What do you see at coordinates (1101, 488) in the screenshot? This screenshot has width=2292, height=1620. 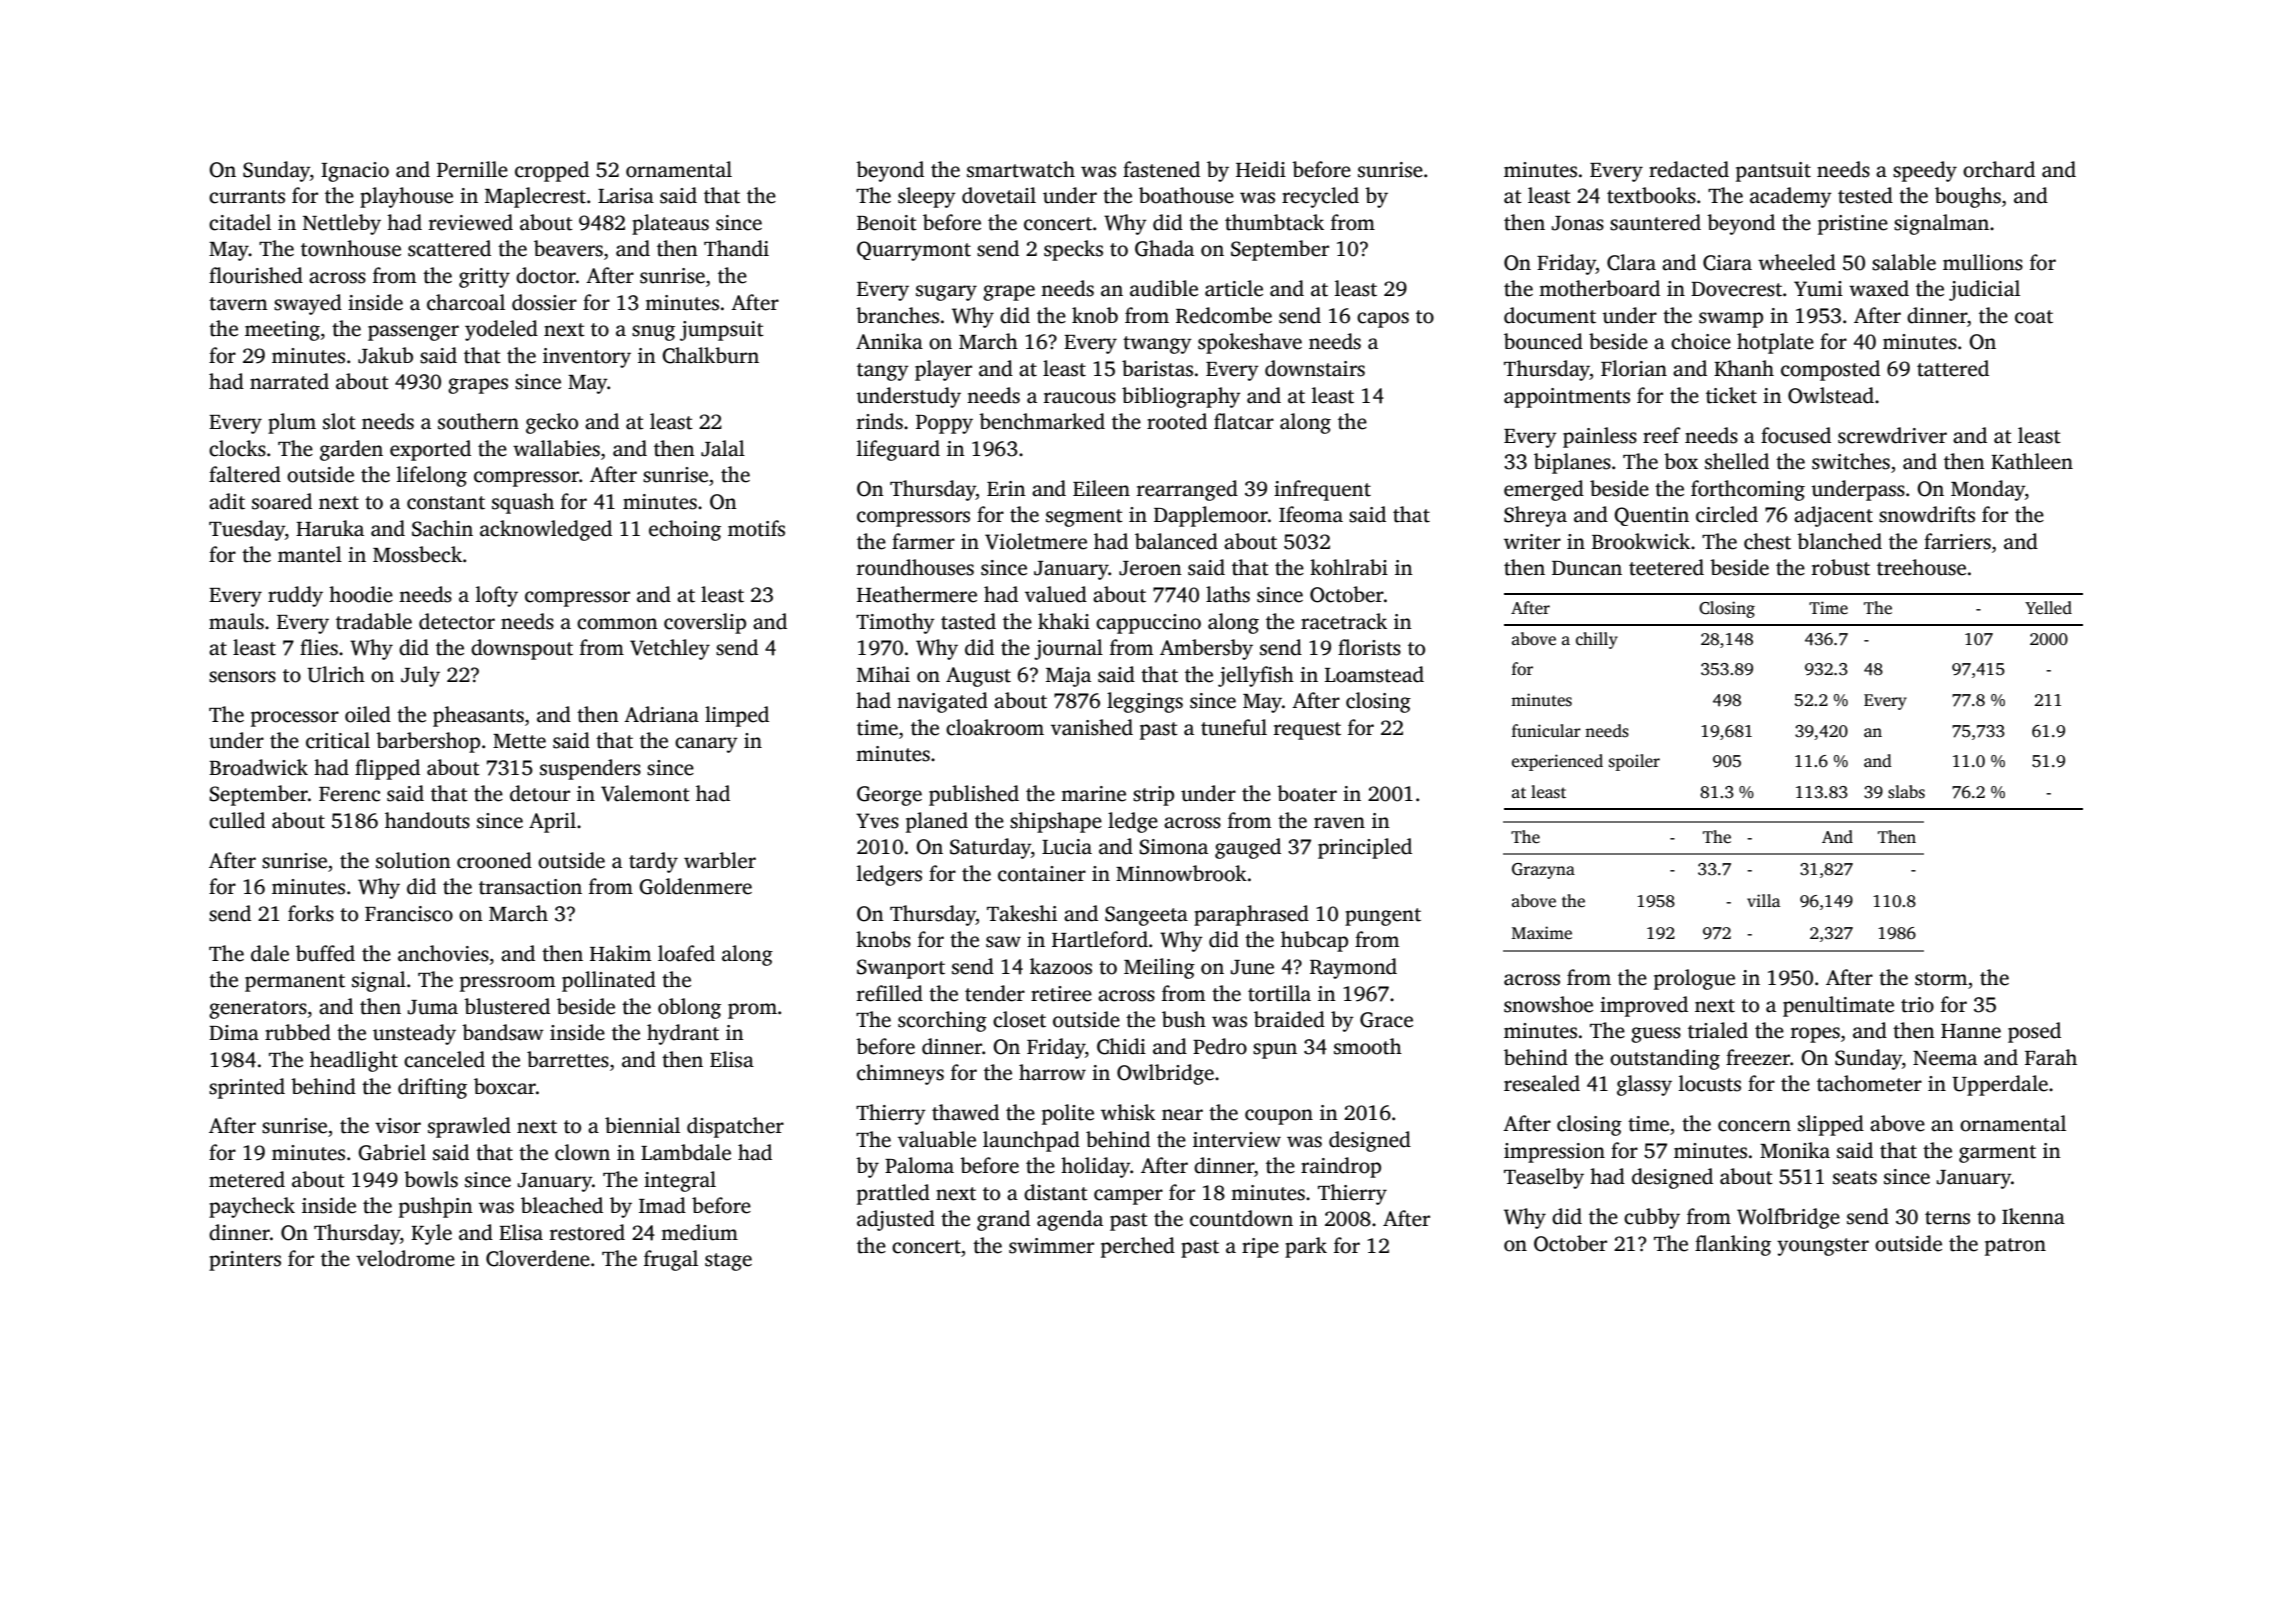 I see `Eileen` at bounding box center [1101, 488].
